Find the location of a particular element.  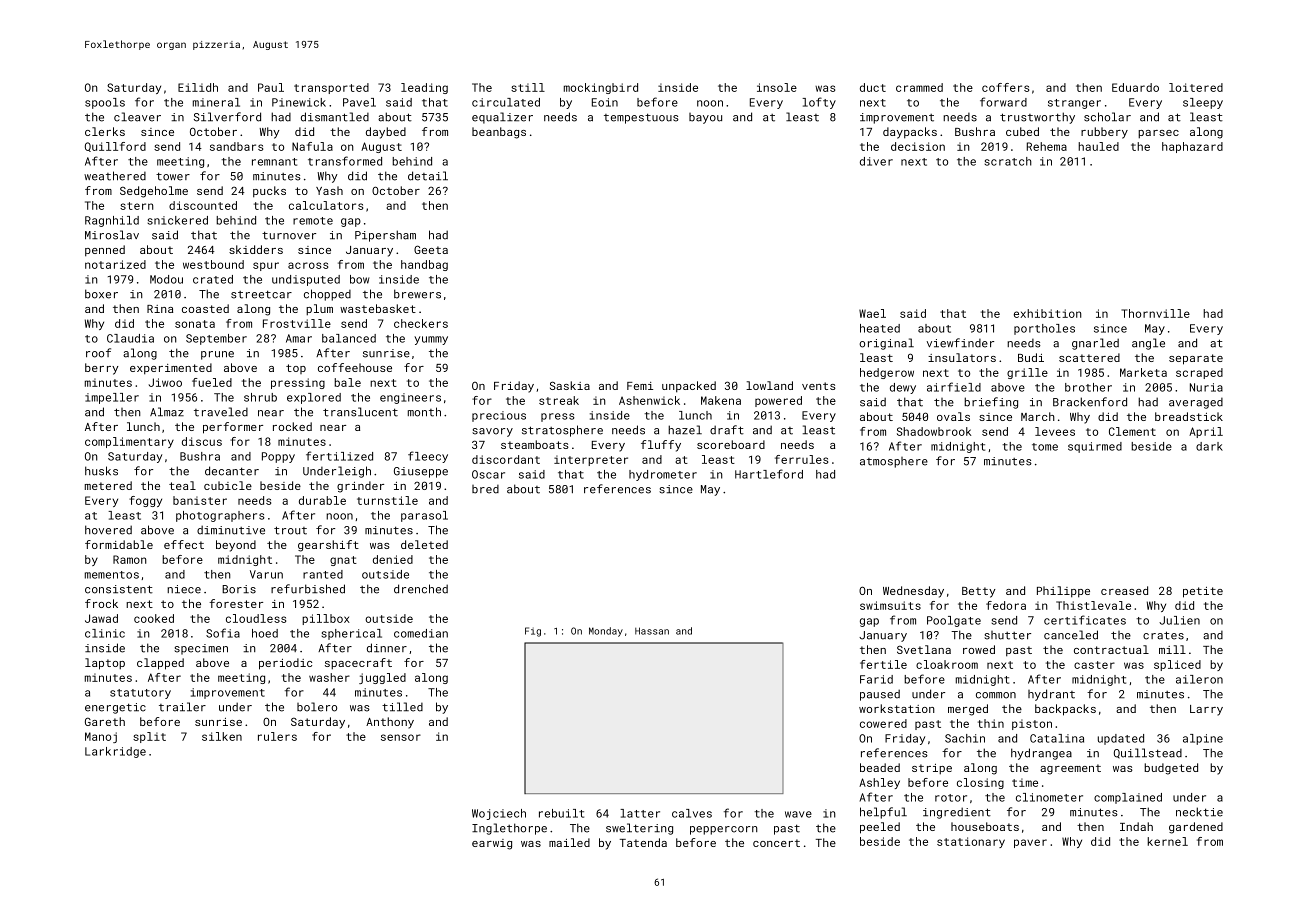

experimented is located at coordinates (171, 369).
